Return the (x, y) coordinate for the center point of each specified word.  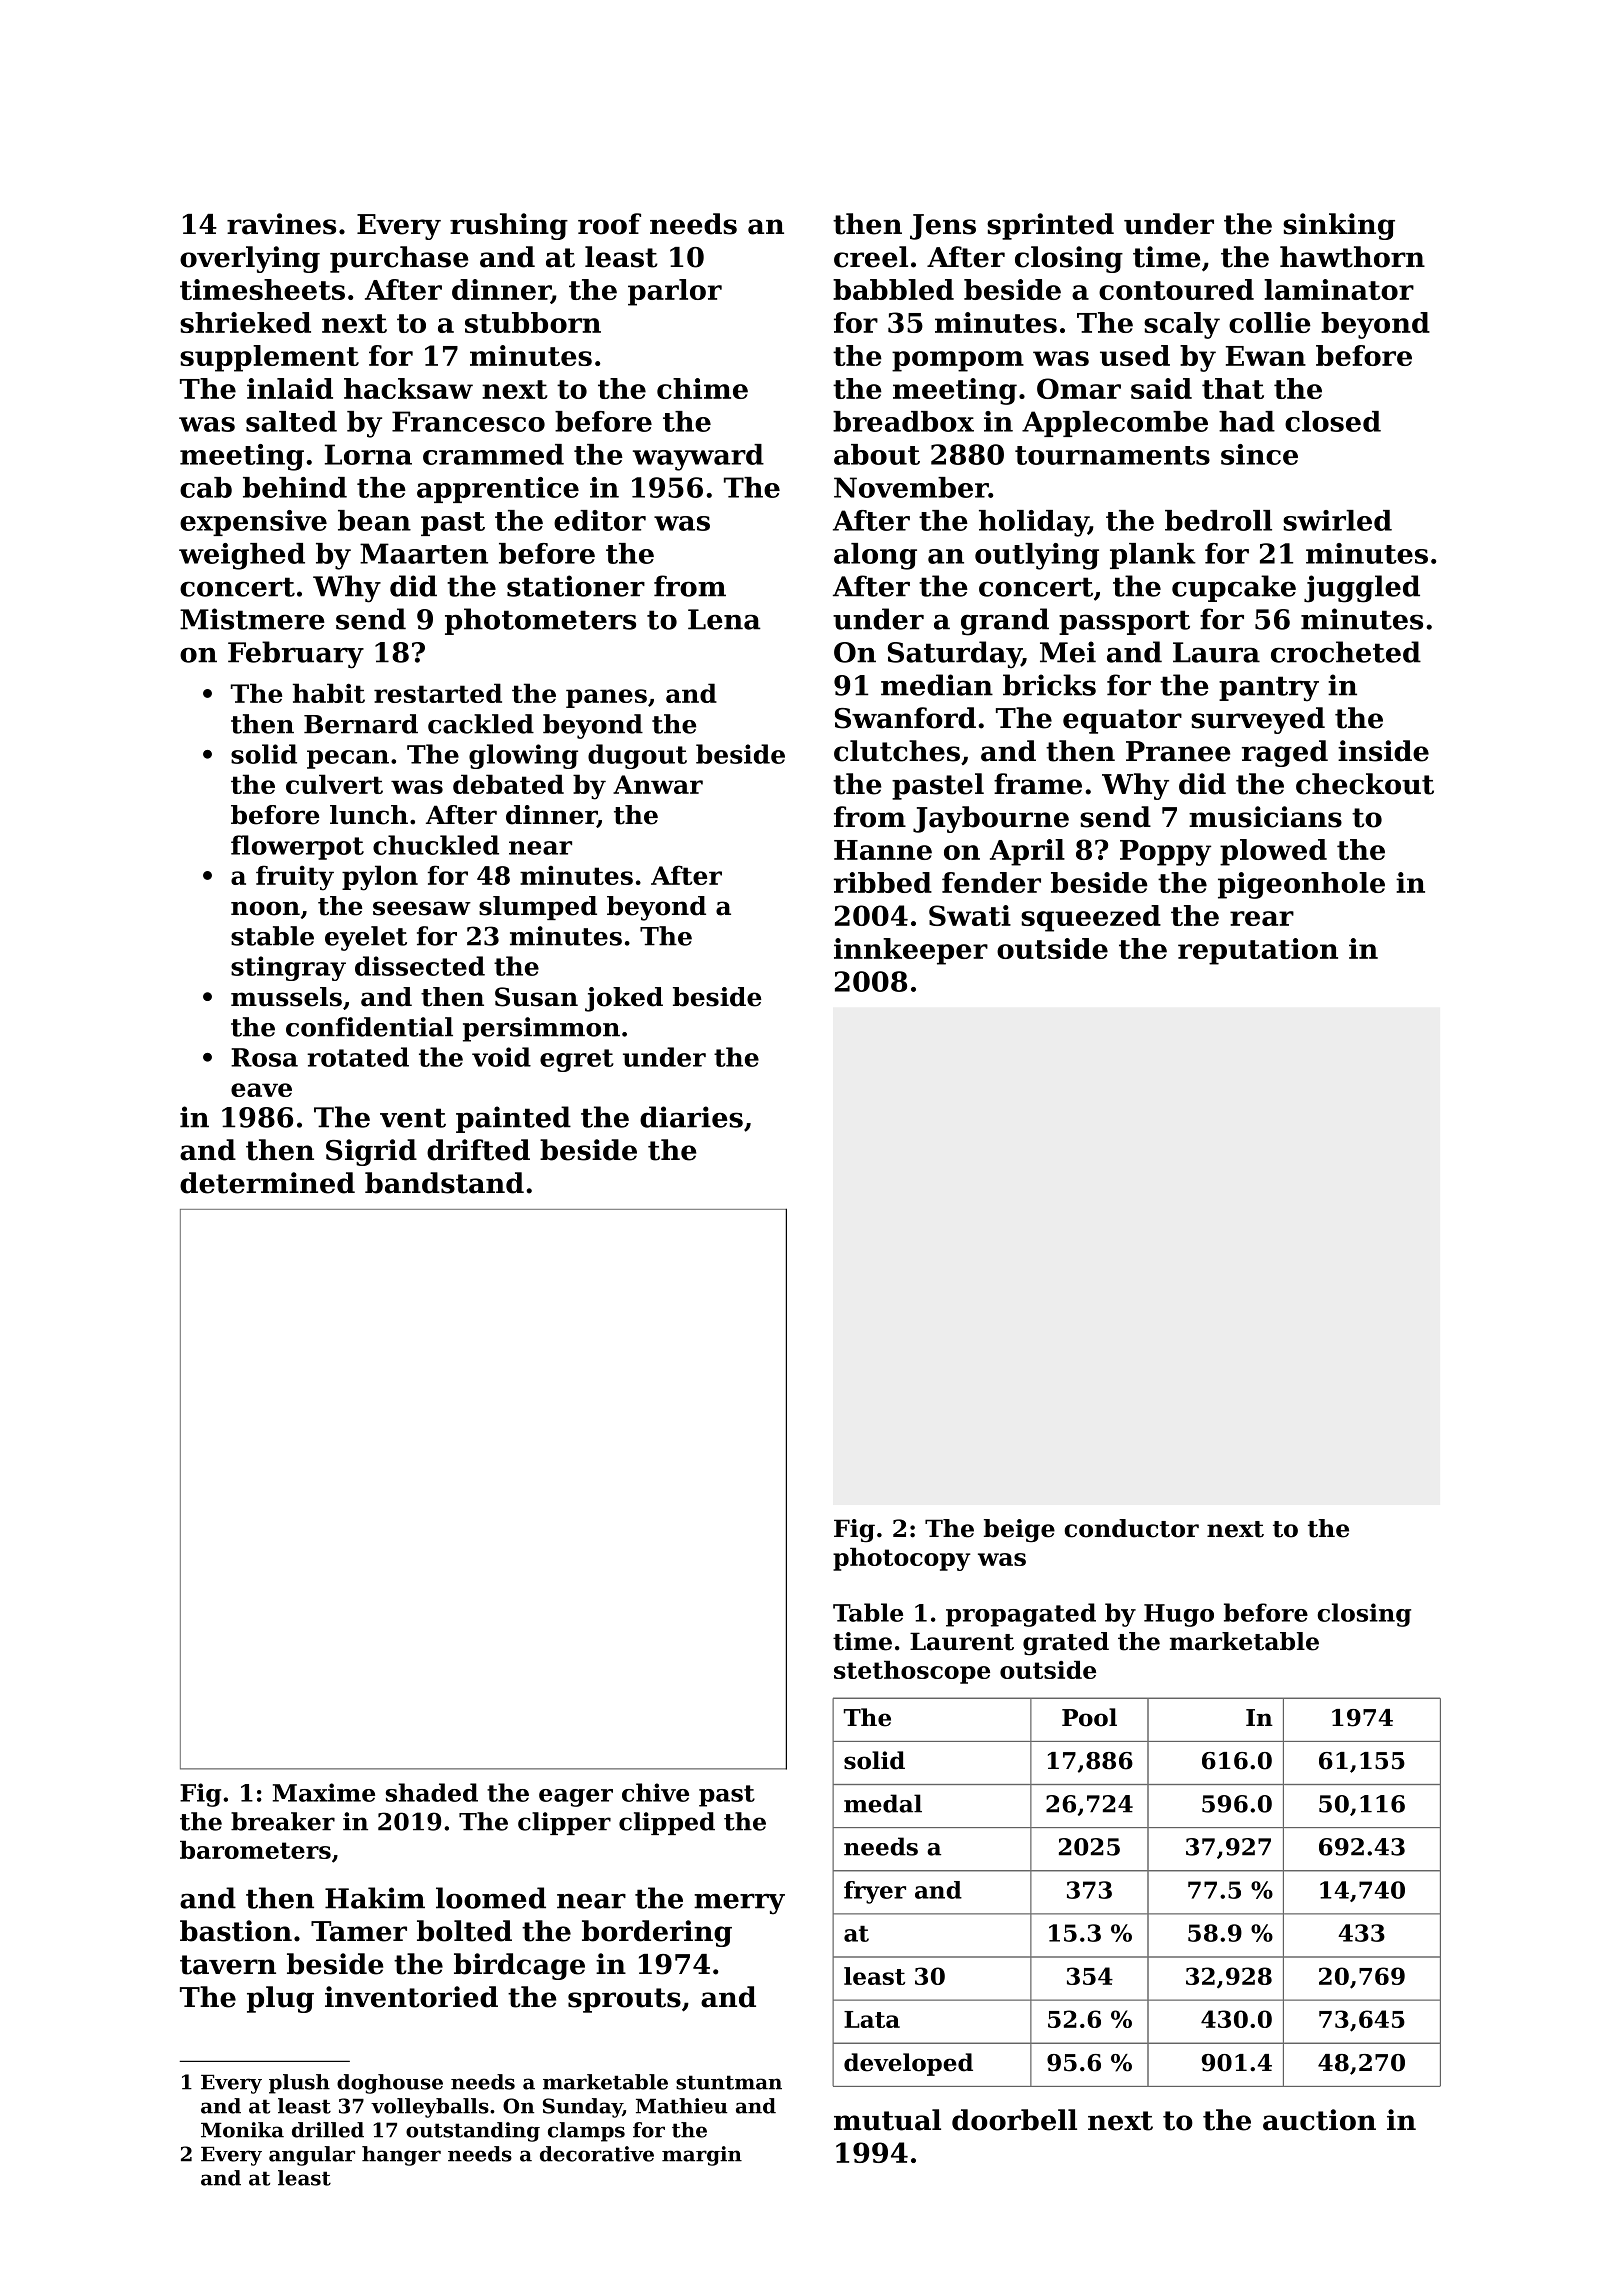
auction (1319, 2120)
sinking (1339, 226)
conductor (1131, 1528)
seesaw (422, 908)
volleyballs (430, 2108)
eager (576, 1798)
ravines (281, 224)
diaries (691, 1117)
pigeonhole (1301, 885)
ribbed (883, 882)
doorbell (1014, 2120)
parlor (675, 292)
